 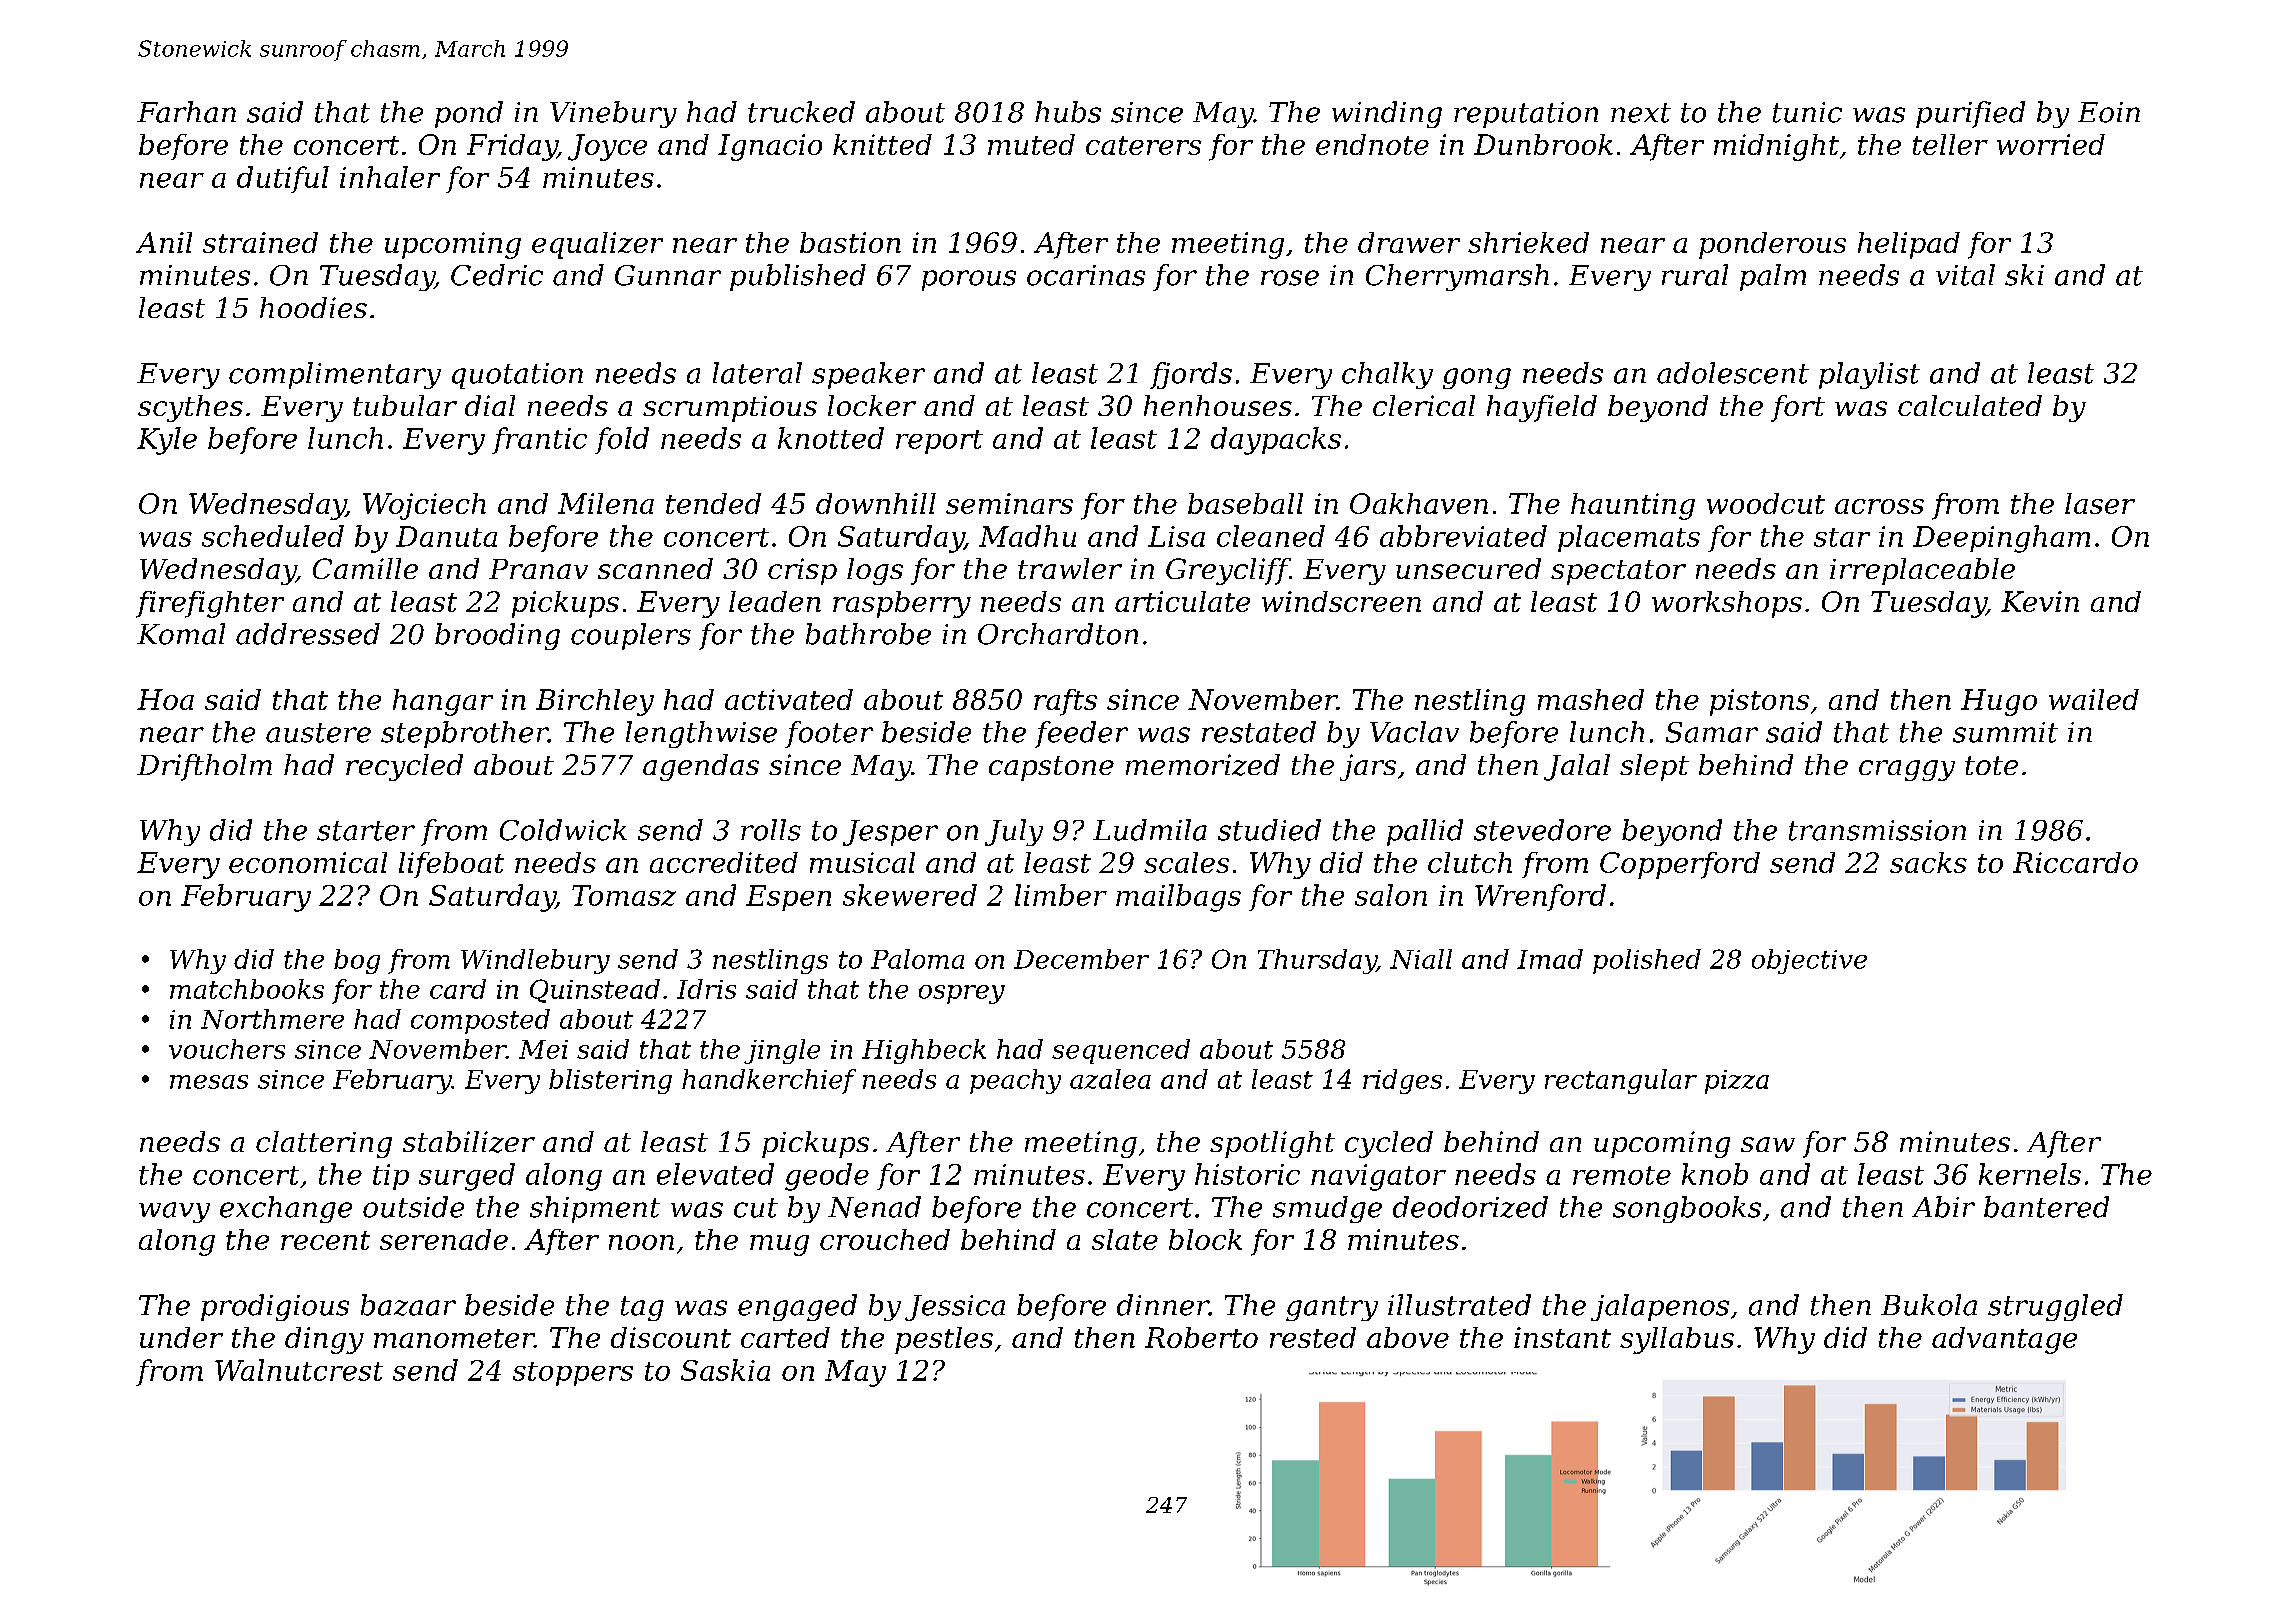 What do you see at coordinates (308, 634) in the page?
I see `addressed` at bounding box center [308, 634].
